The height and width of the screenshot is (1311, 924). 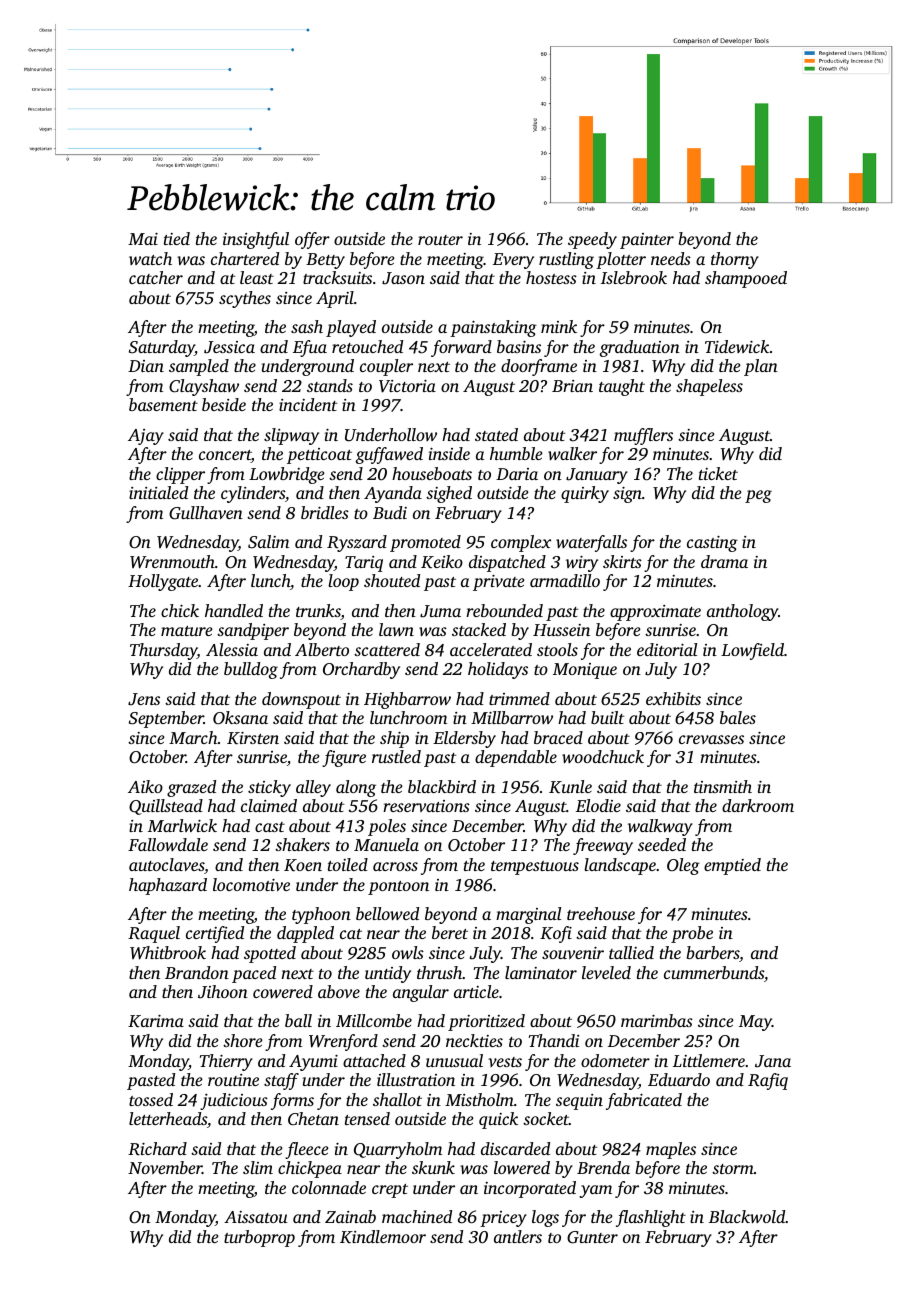 I want to click on slipway, so click(x=291, y=436).
